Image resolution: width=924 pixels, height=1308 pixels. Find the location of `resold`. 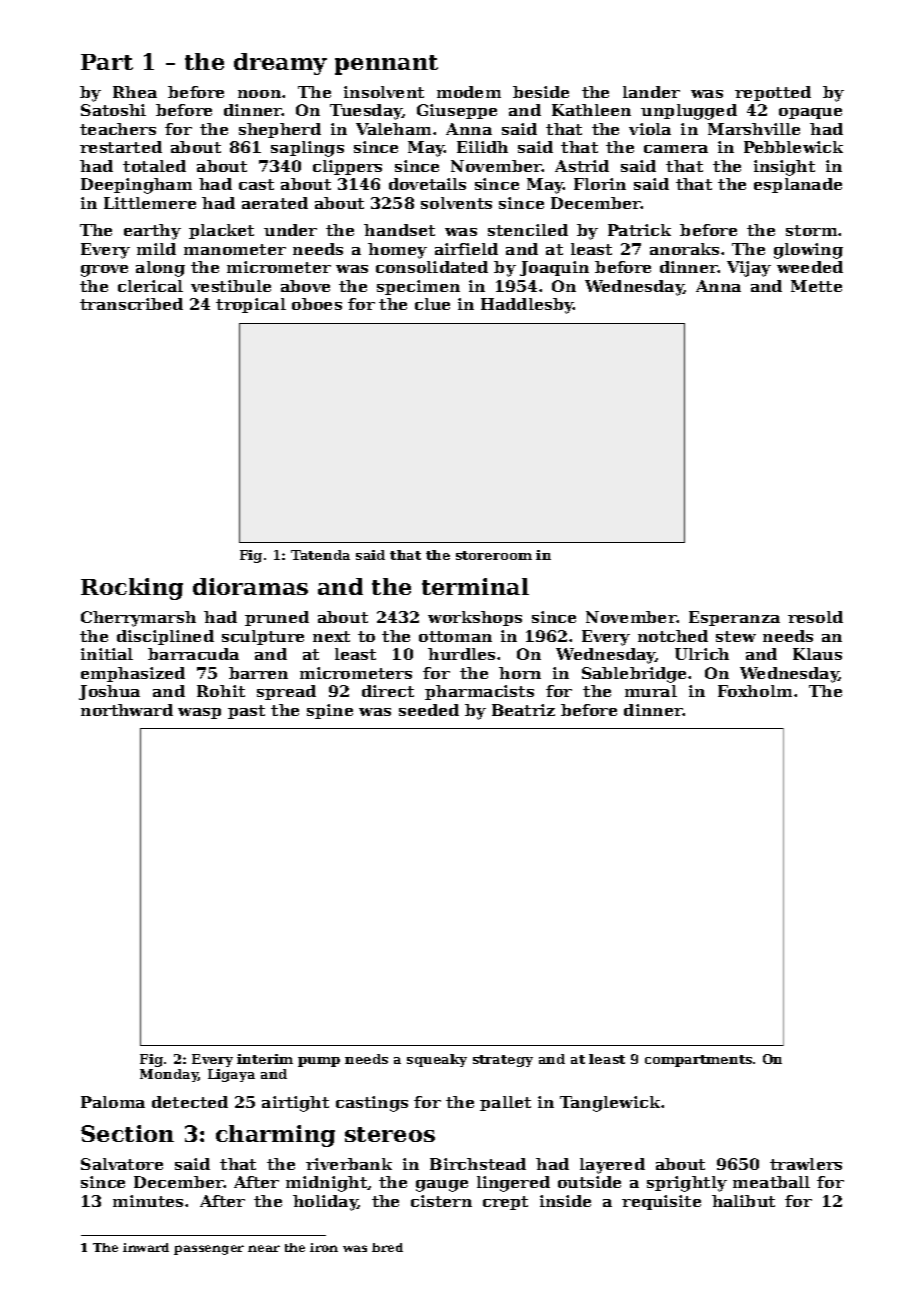

resold is located at coordinates (815, 617).
